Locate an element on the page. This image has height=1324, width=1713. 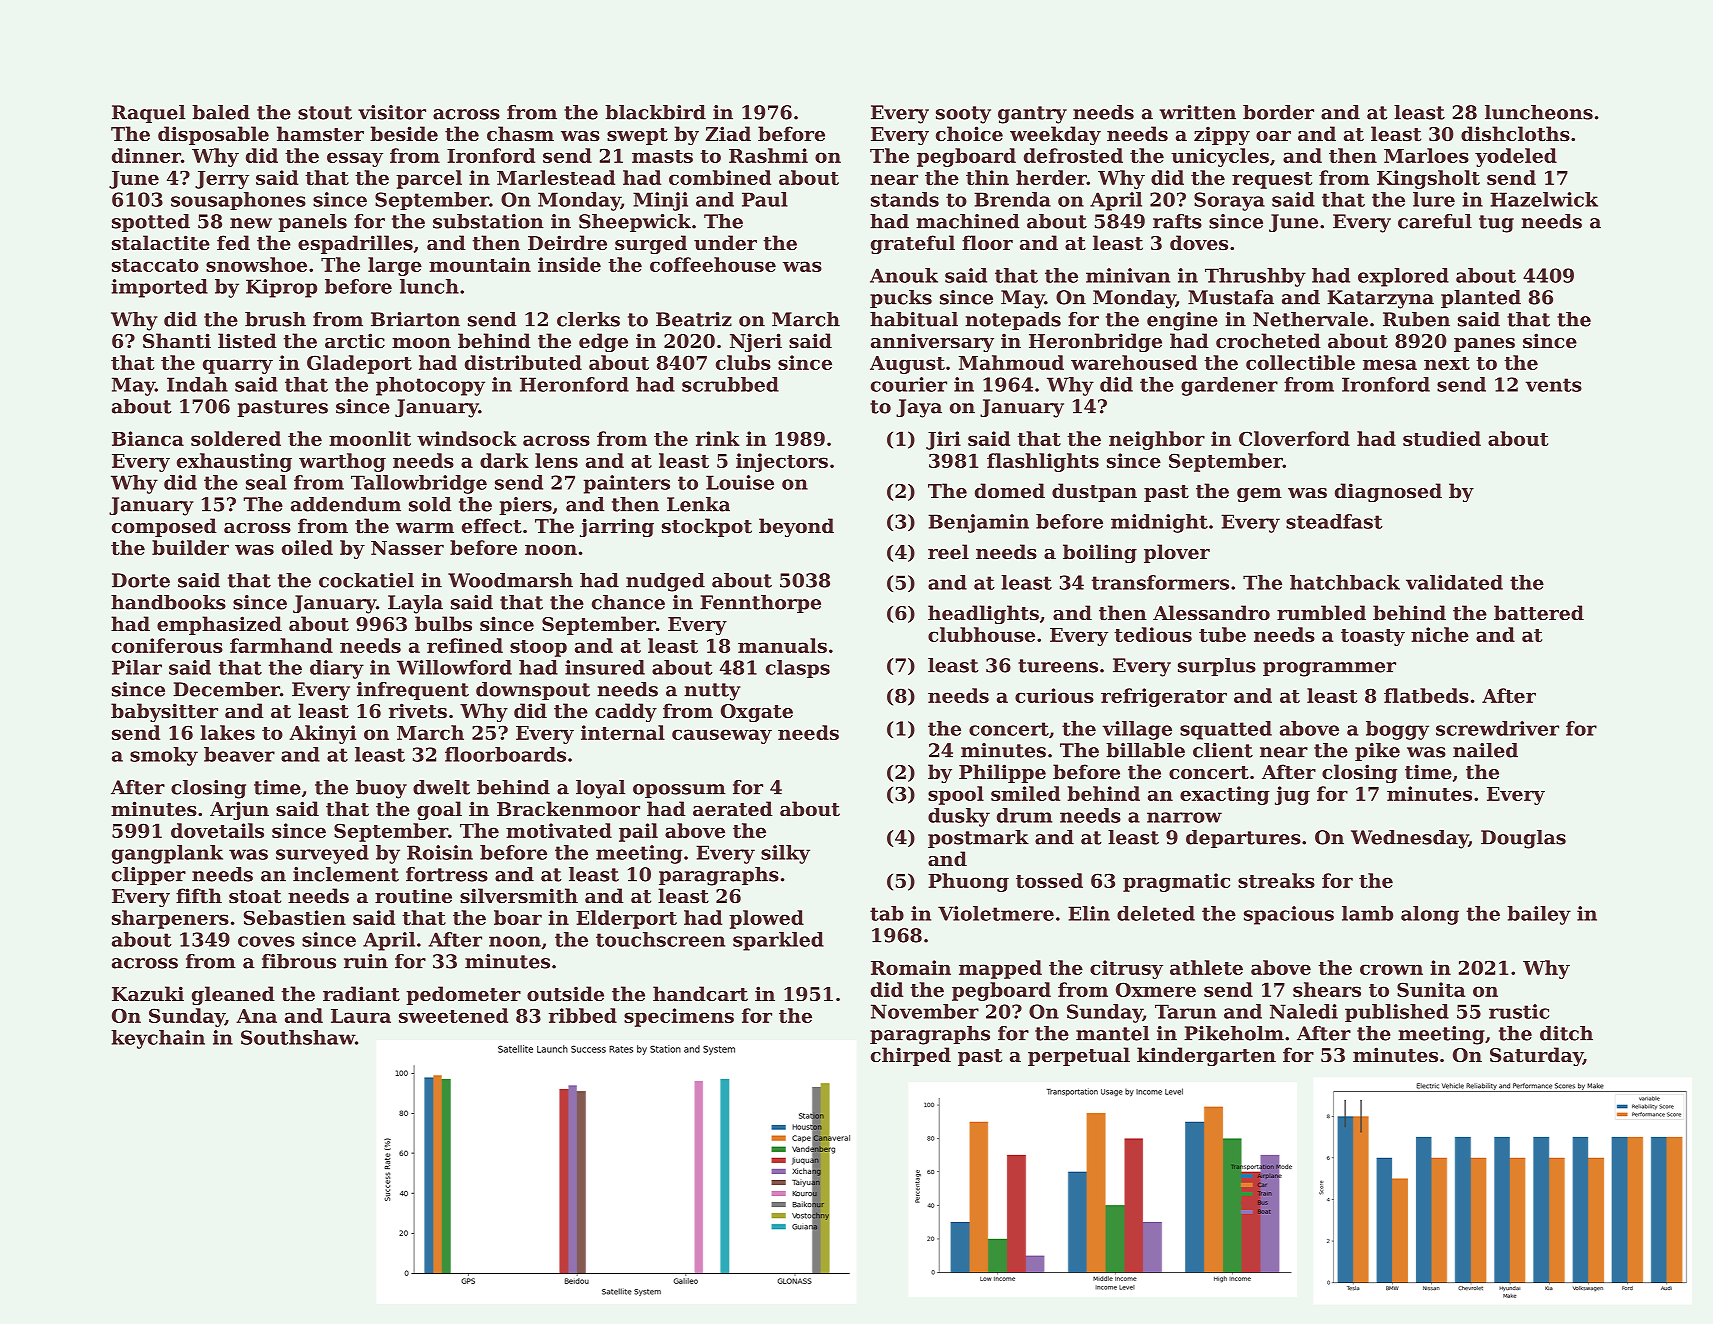
streaks is located at coordinates (1276, 880).
